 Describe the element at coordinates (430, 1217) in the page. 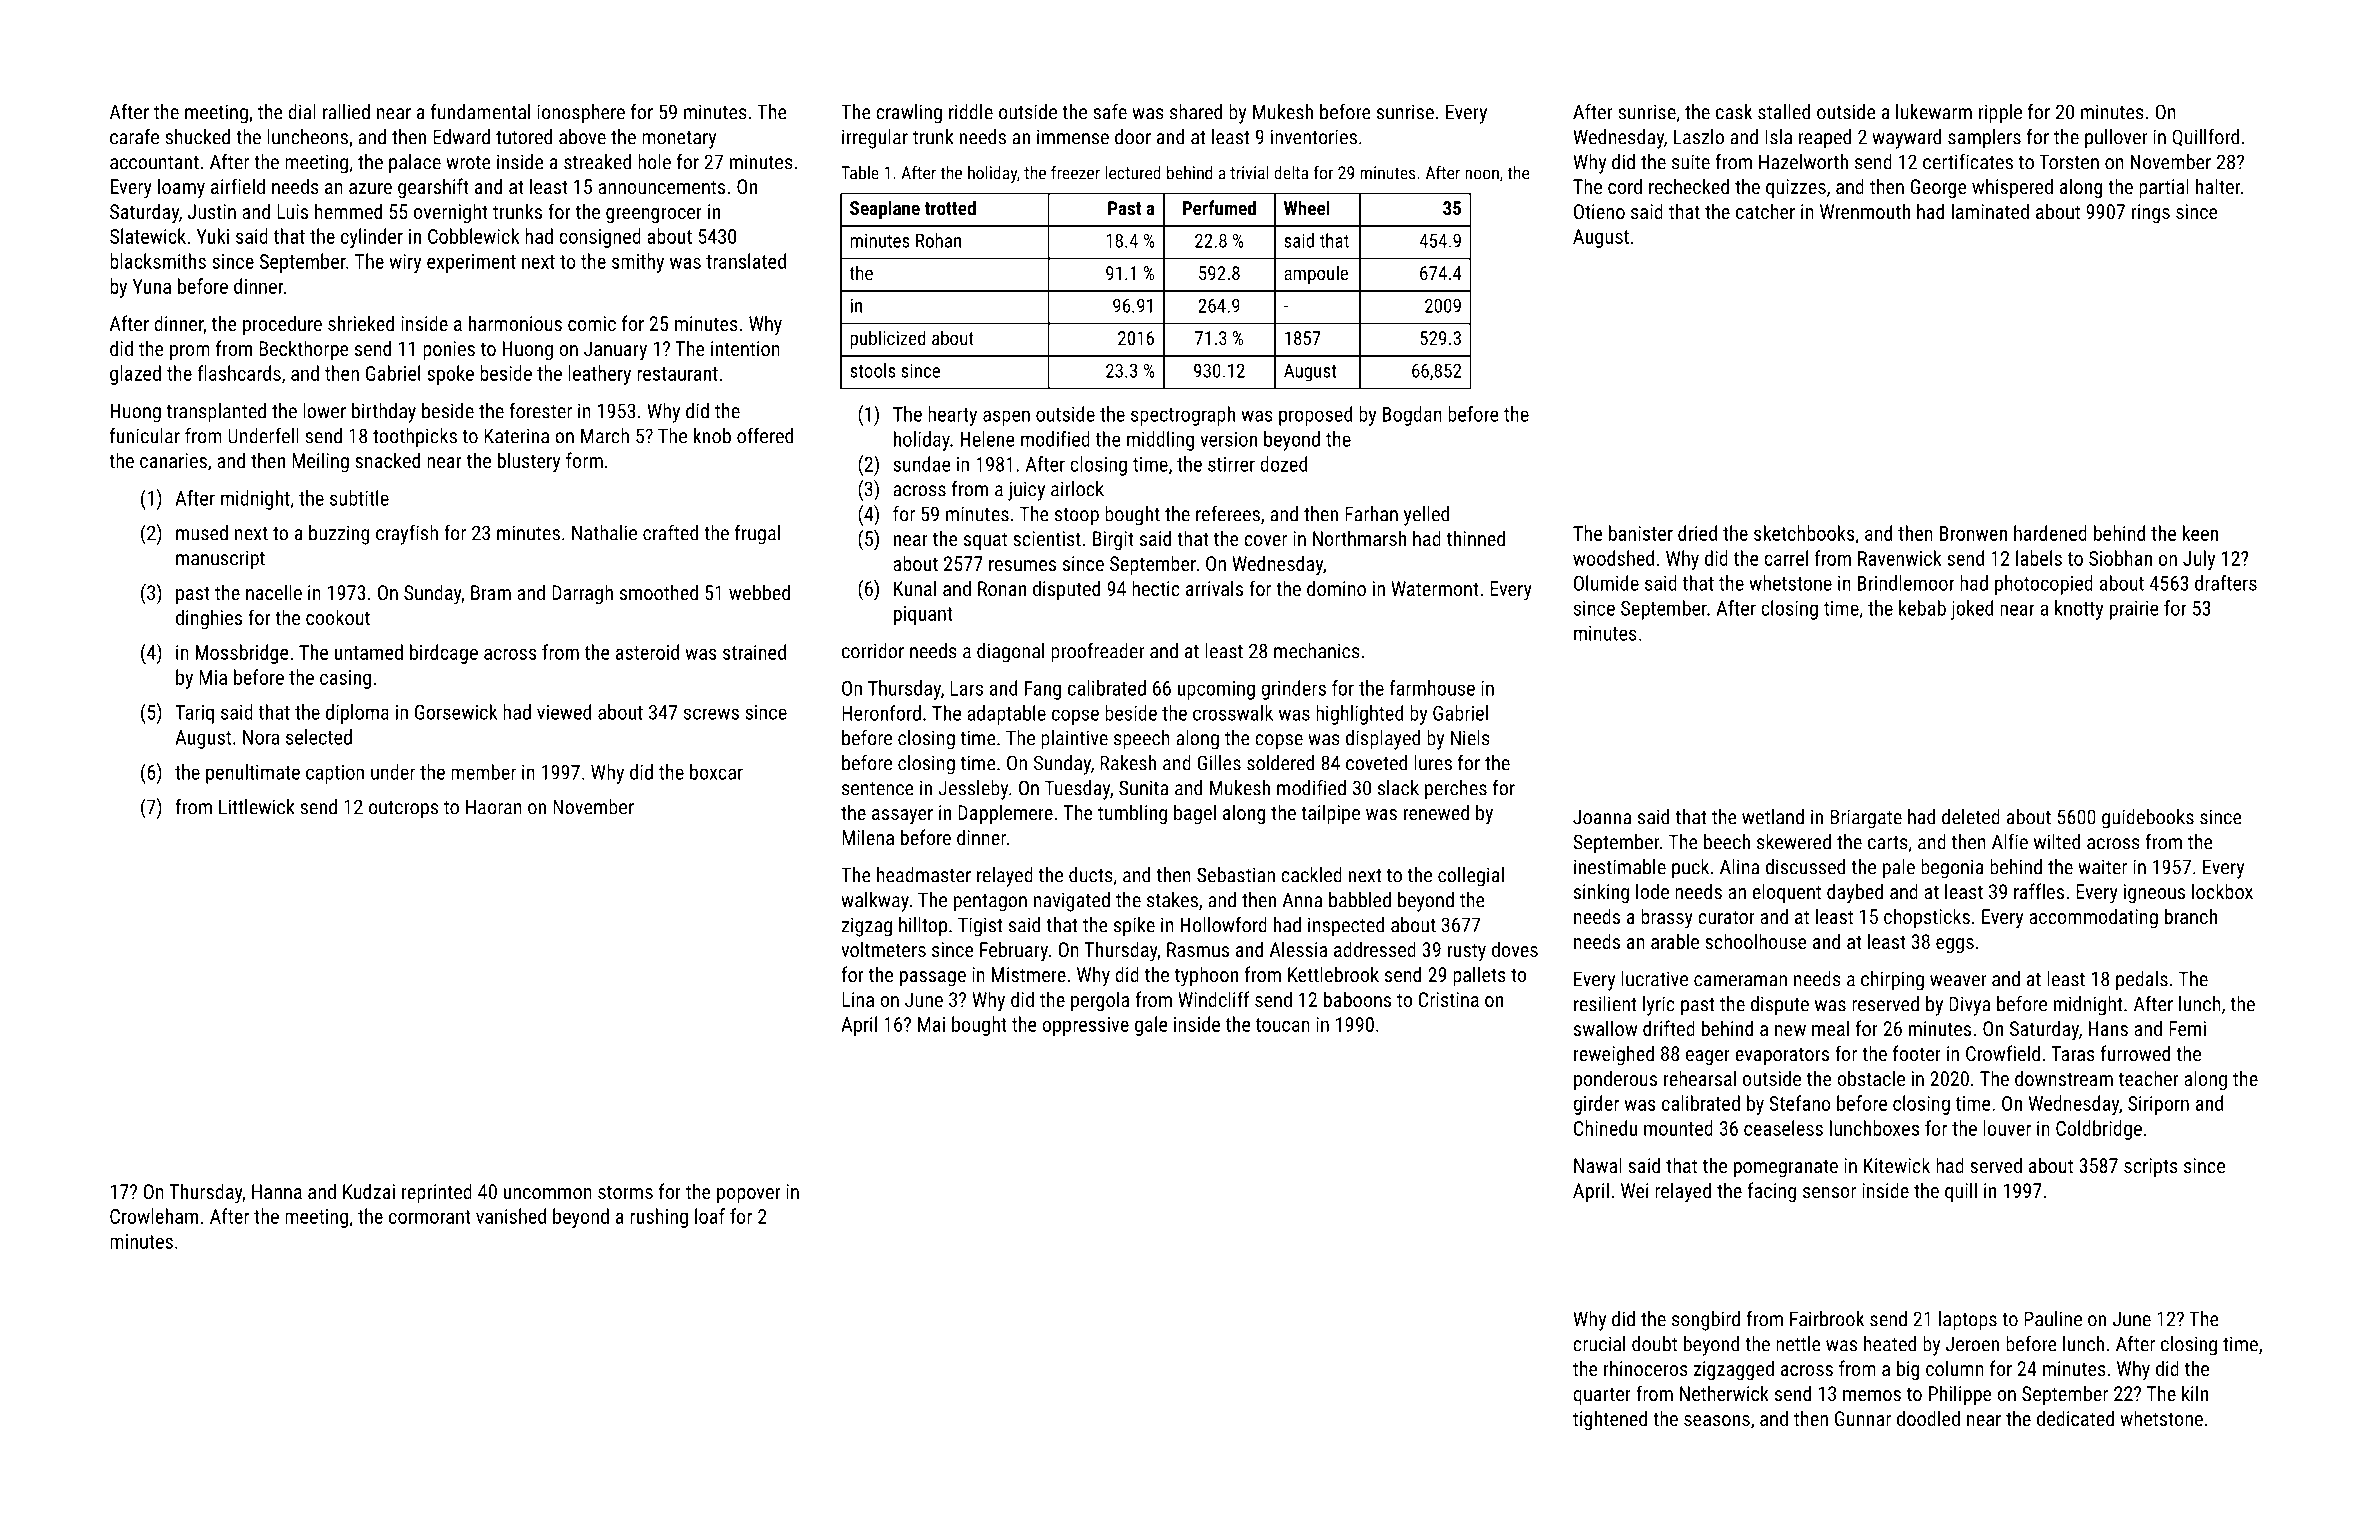

I see `cormorant` at that location.
